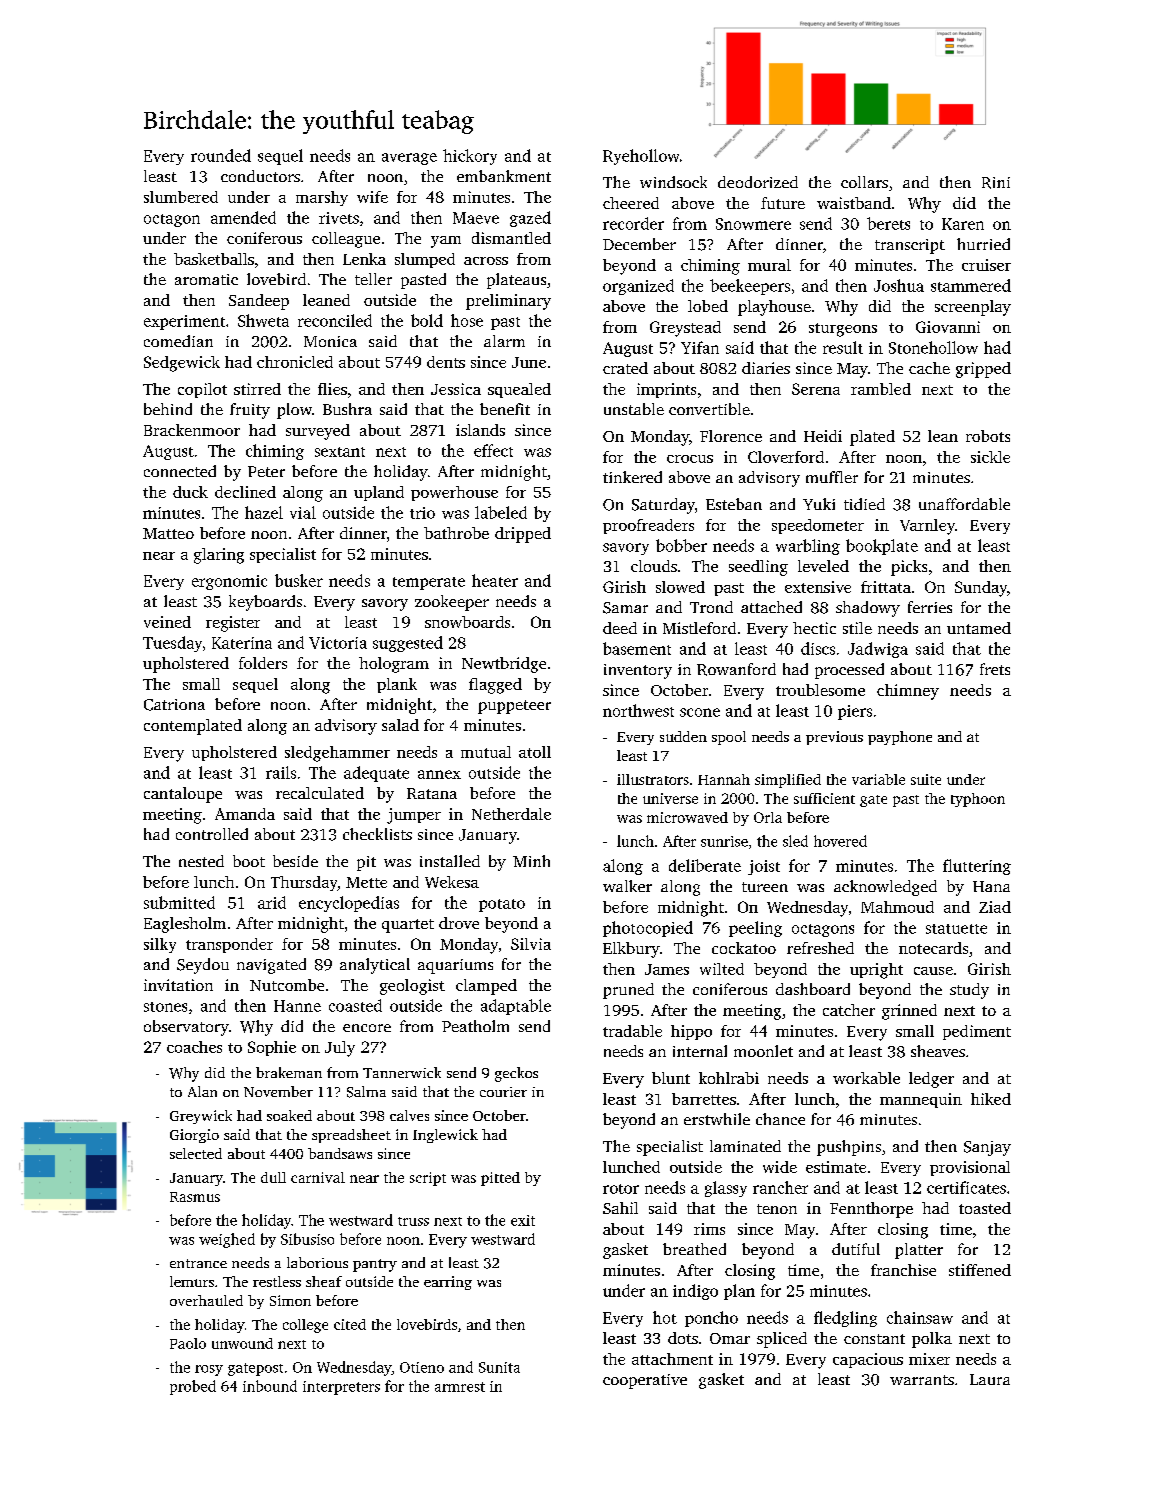 Image resolution: width=1154 pixels, height=1494 pixels. What do you see at coordinates (180, 471) in the image?
I see `connected` at bounding box center [180, 471].
